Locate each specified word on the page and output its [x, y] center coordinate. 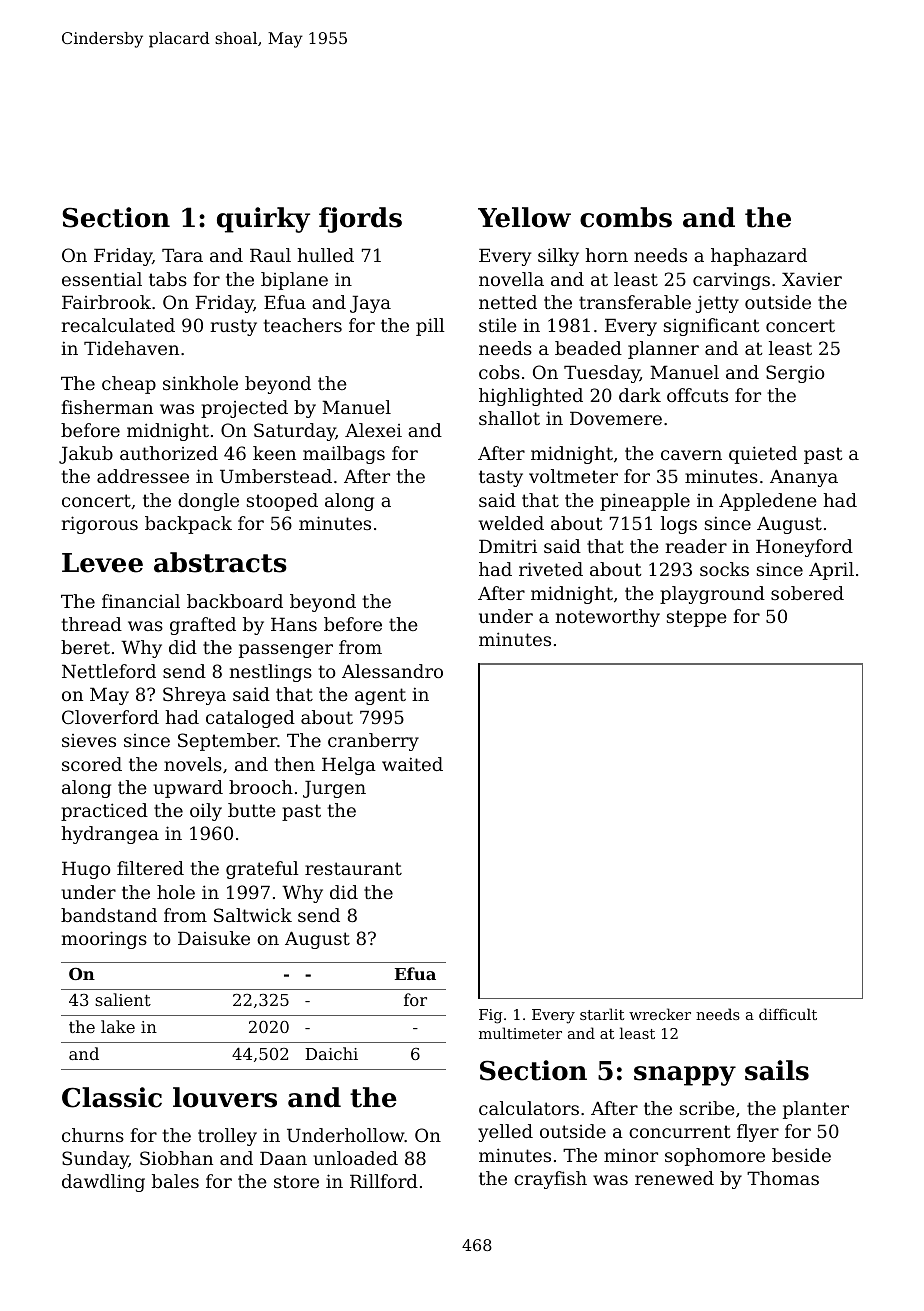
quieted [763, 455]
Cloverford [110, 717]
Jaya [370, 304]
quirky [263, 220]
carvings [731, 281]
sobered [807, 593]
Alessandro [392, 671]
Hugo [86, 870]
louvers [225, 1097]
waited [412, 764]
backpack [188, 525]
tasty [501, 478]
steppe [697, 618]
